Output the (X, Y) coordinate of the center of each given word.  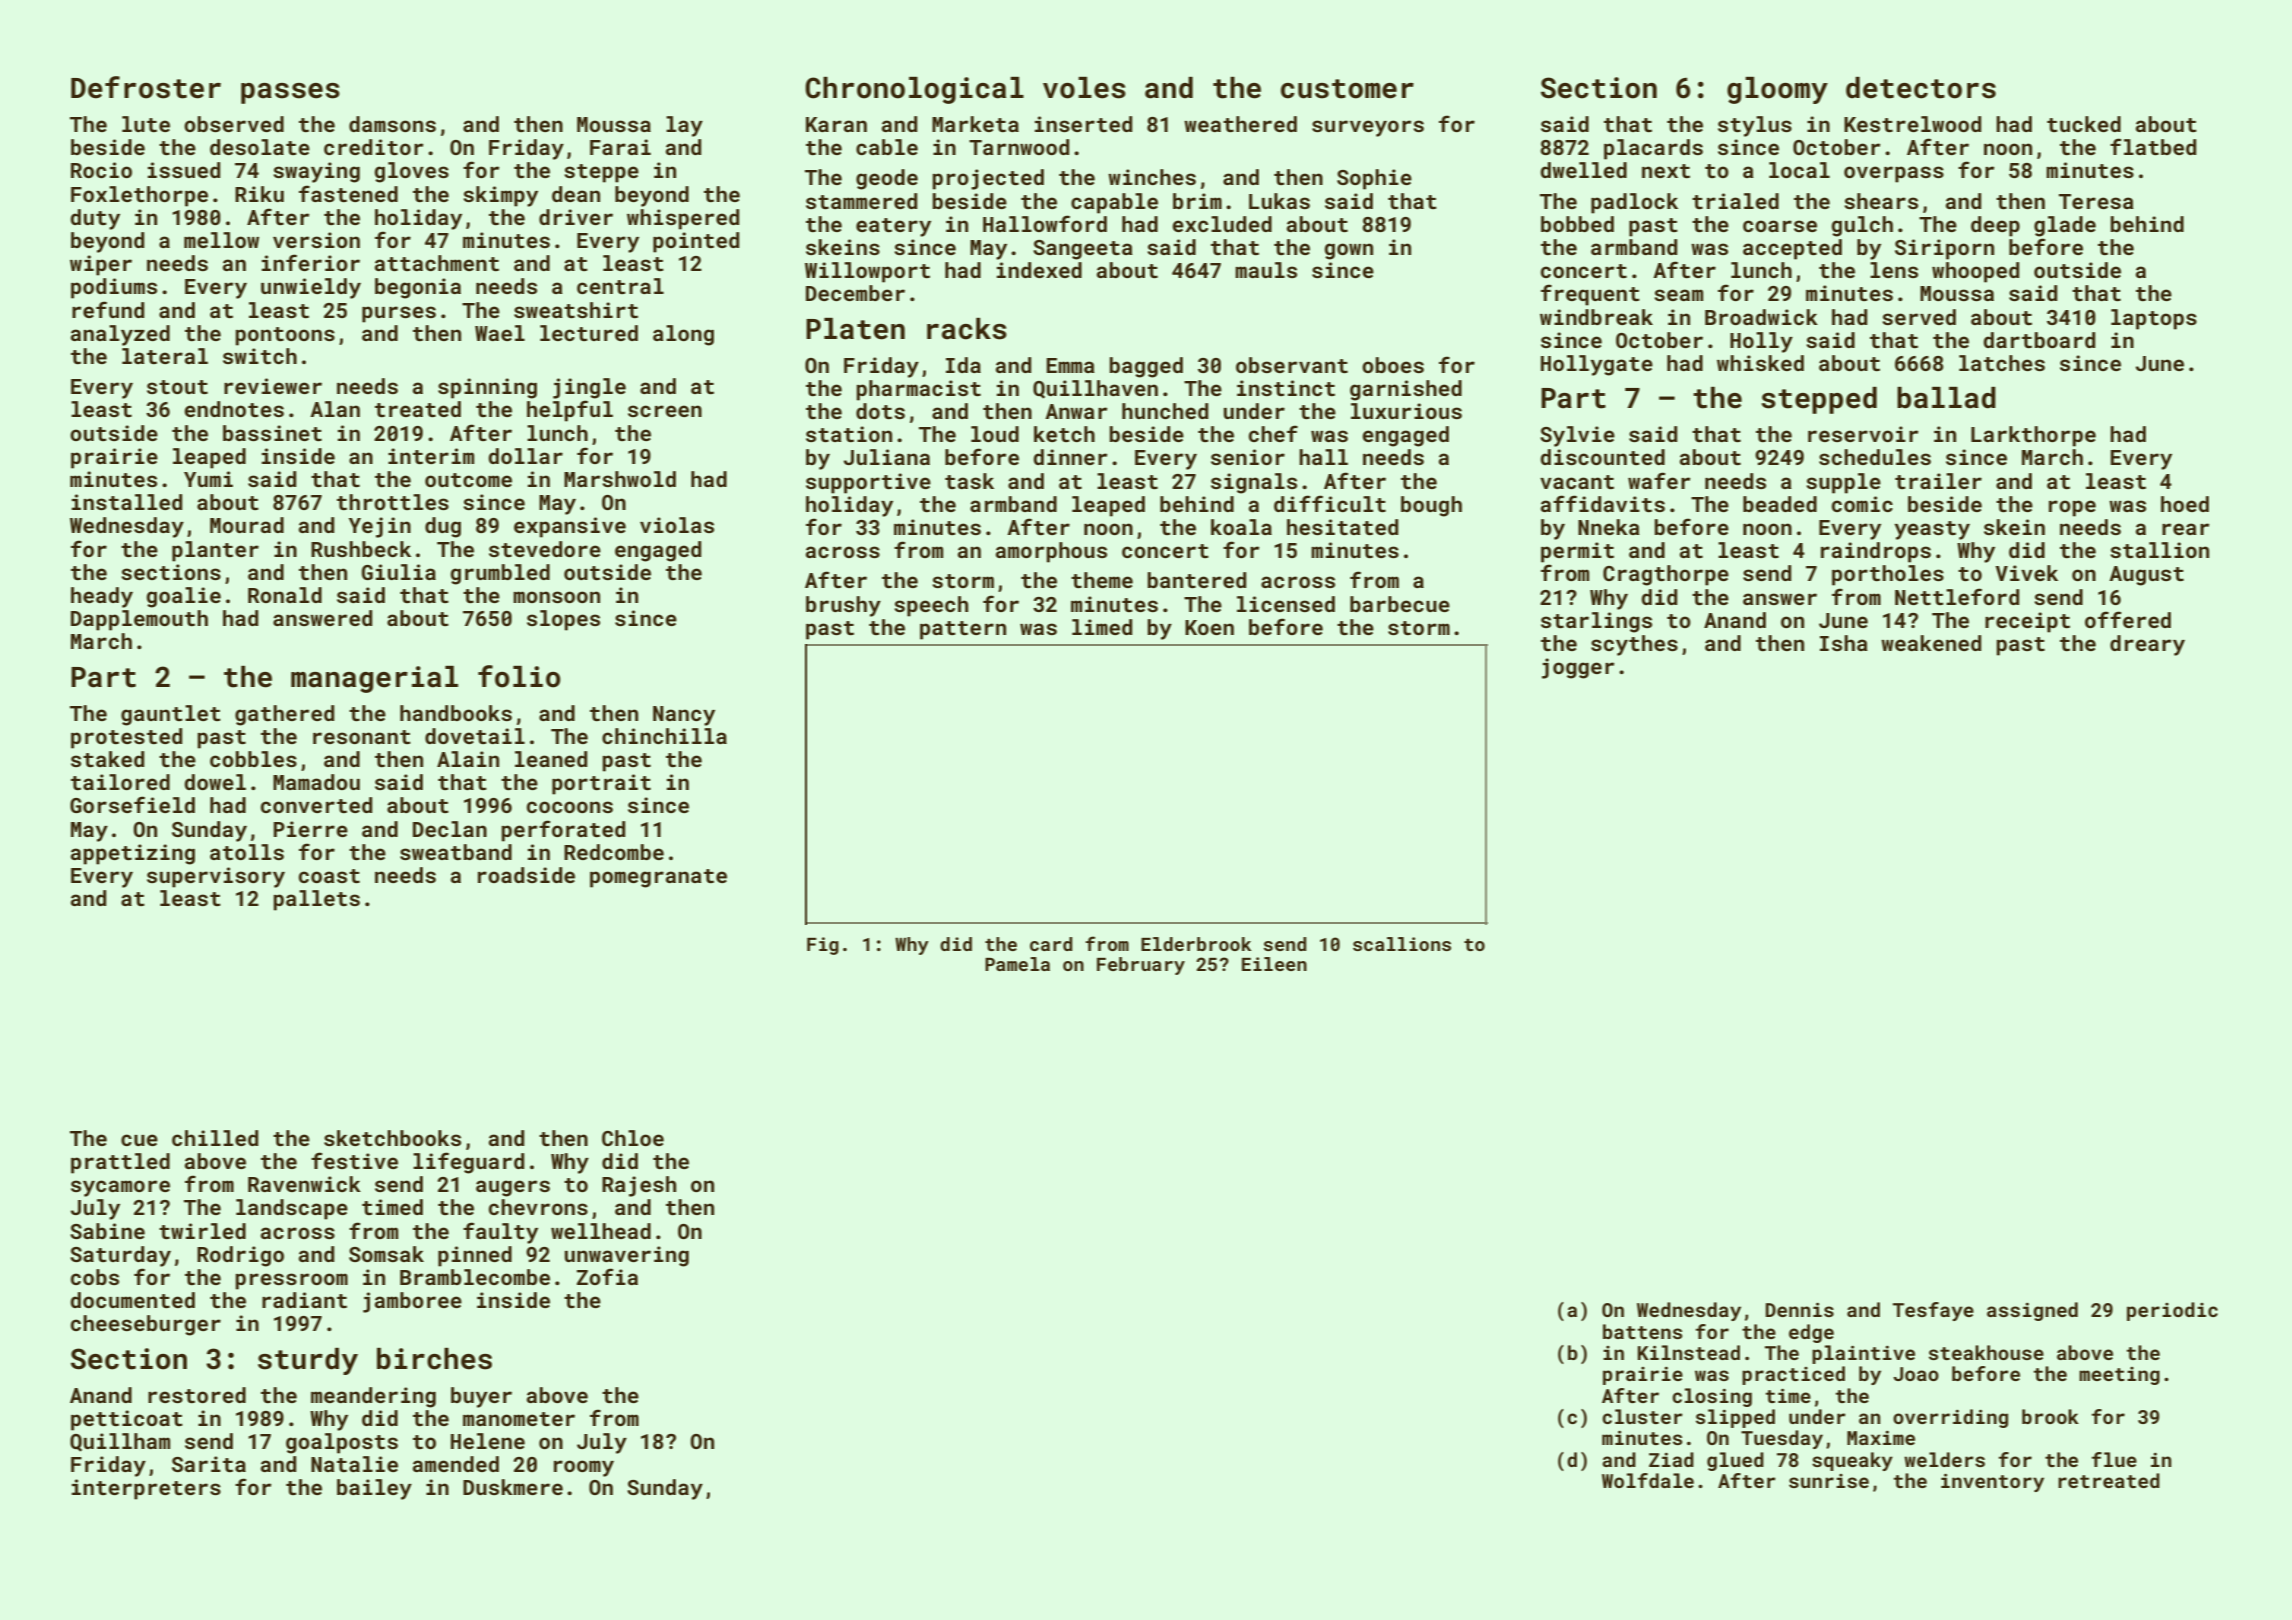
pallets (316, 900)
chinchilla (664, 736)
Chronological (914, 90)
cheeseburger (146, 1325)
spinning (487, 388)
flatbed (2153, 146)
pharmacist (918, 390)
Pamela (1017, 964)
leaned (551, 759)
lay (684, 126)
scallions (1402, 944)
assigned (2032, 1311)
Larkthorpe (2033, 436)
